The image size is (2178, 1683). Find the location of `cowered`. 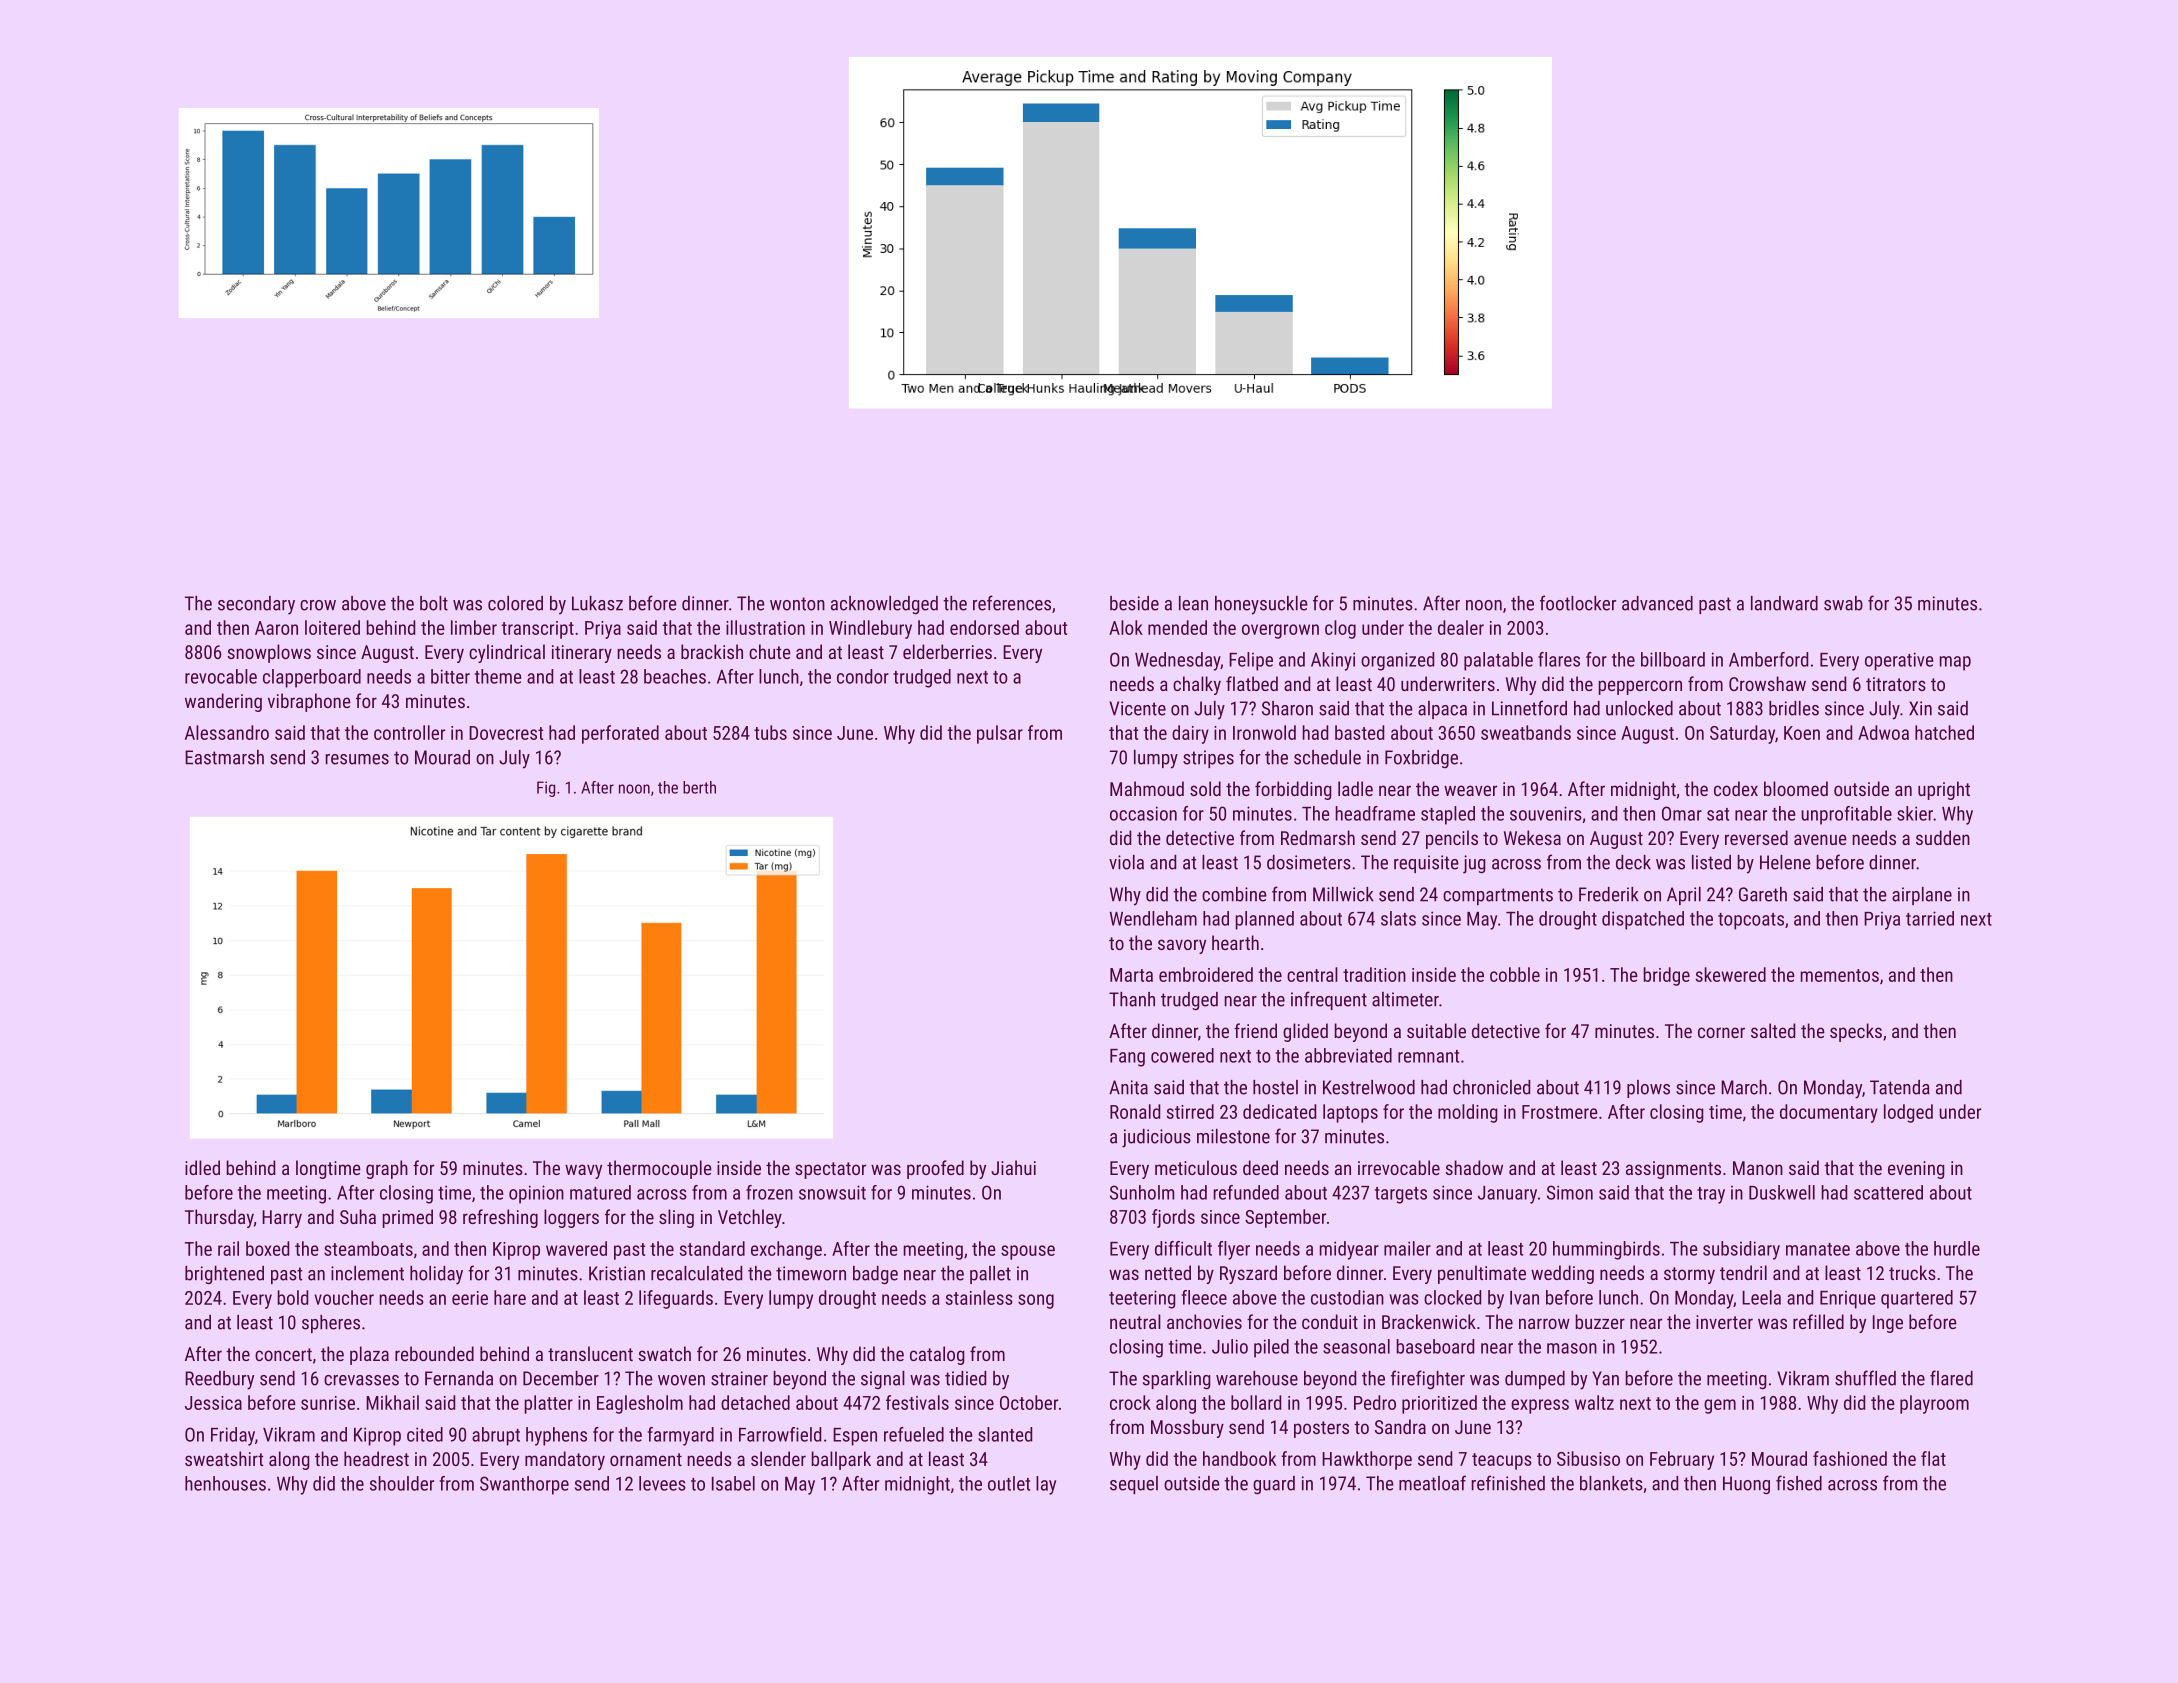

cowered is located at coordinates (1182, 1055).
